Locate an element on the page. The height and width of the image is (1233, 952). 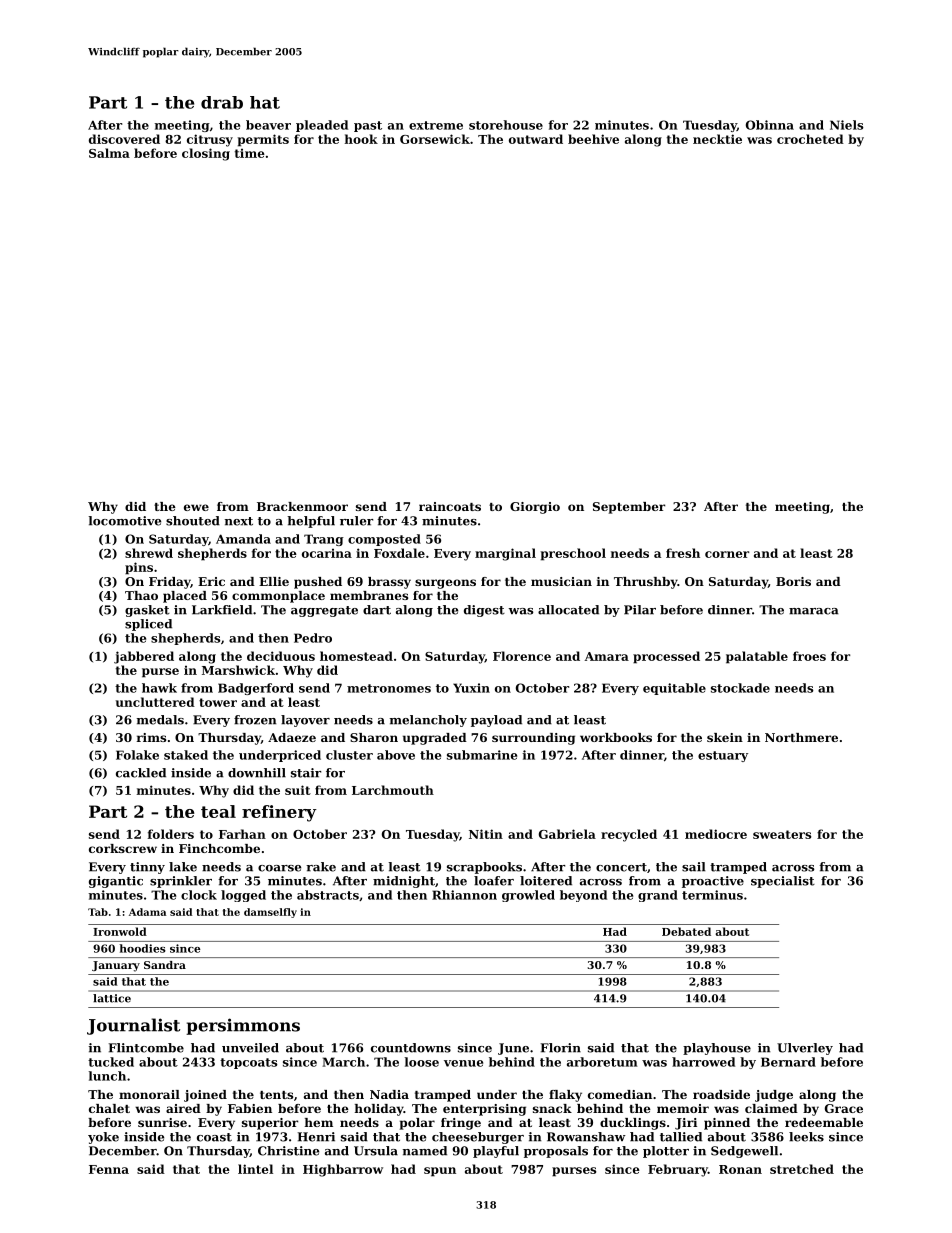
Obinna is located at coordinates (770, 125).
